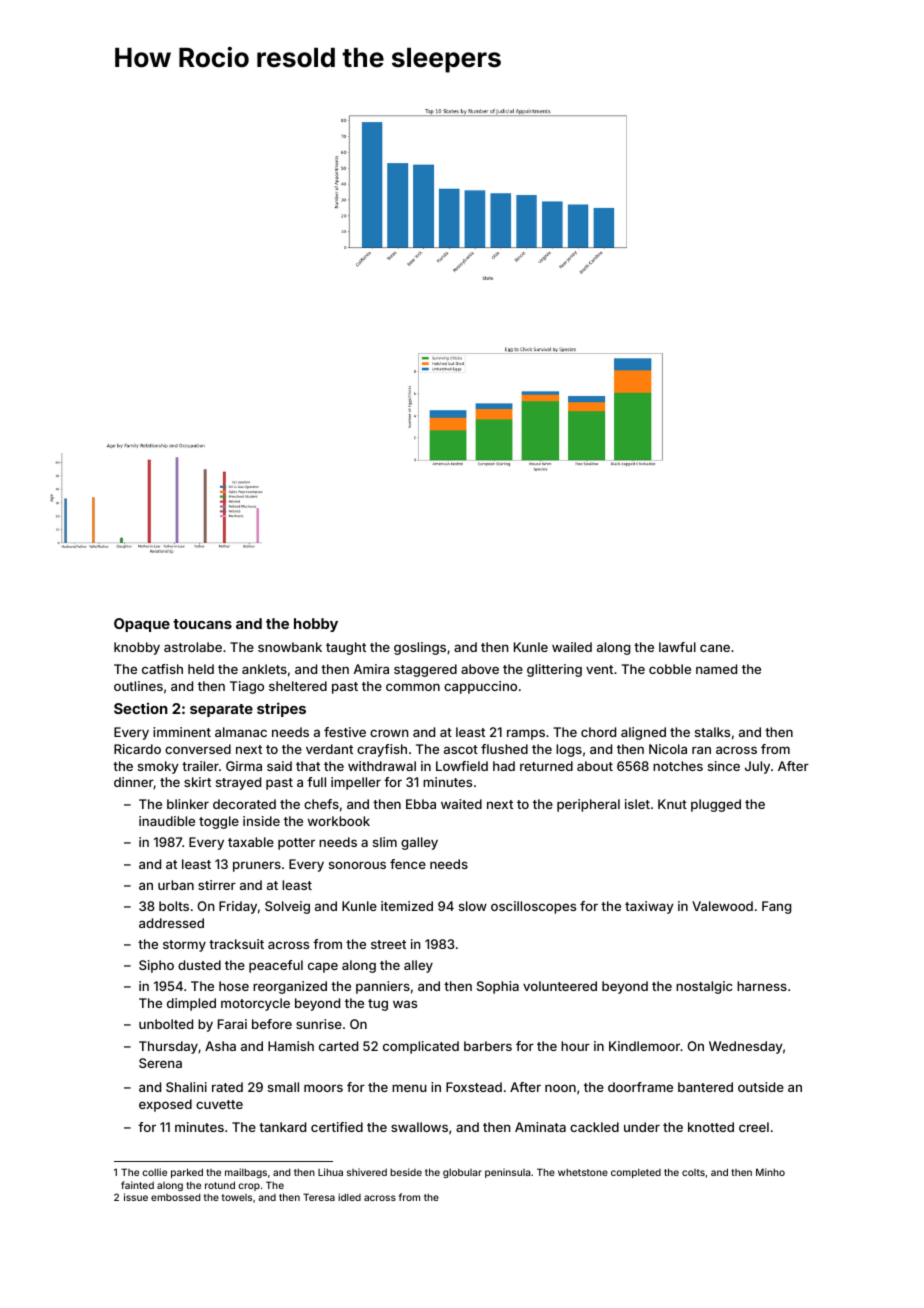  I want to click on almanac, so click(241, 732).
